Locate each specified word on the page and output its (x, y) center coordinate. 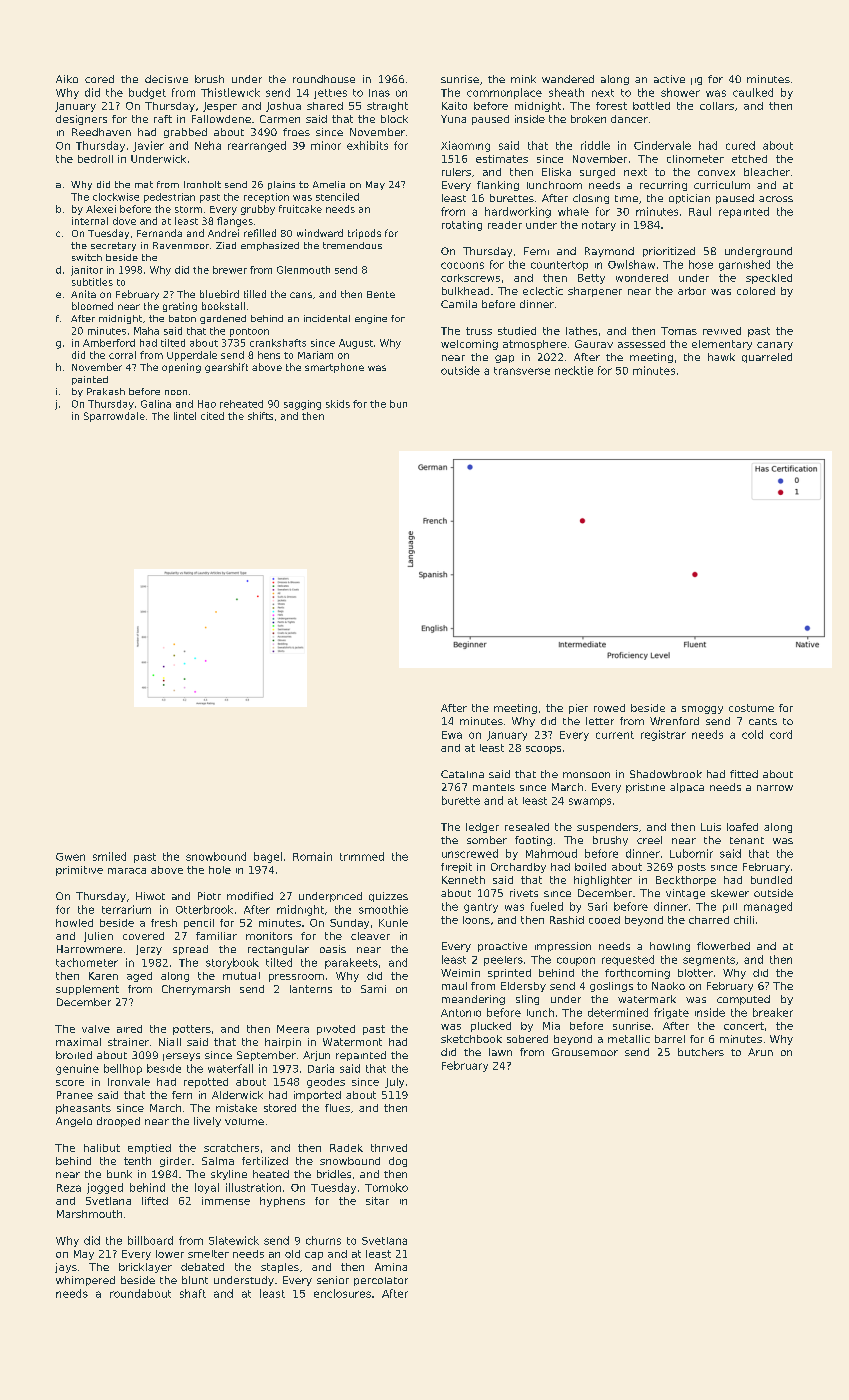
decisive (166, 79)
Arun (760, 1052)
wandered (568, 79)
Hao (207, 404)
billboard (150, 1240)
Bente (381, 294)
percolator (381, 1281)
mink (523, 79)
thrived (389, 1148)
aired (129, 1029)
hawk (721, 357)
